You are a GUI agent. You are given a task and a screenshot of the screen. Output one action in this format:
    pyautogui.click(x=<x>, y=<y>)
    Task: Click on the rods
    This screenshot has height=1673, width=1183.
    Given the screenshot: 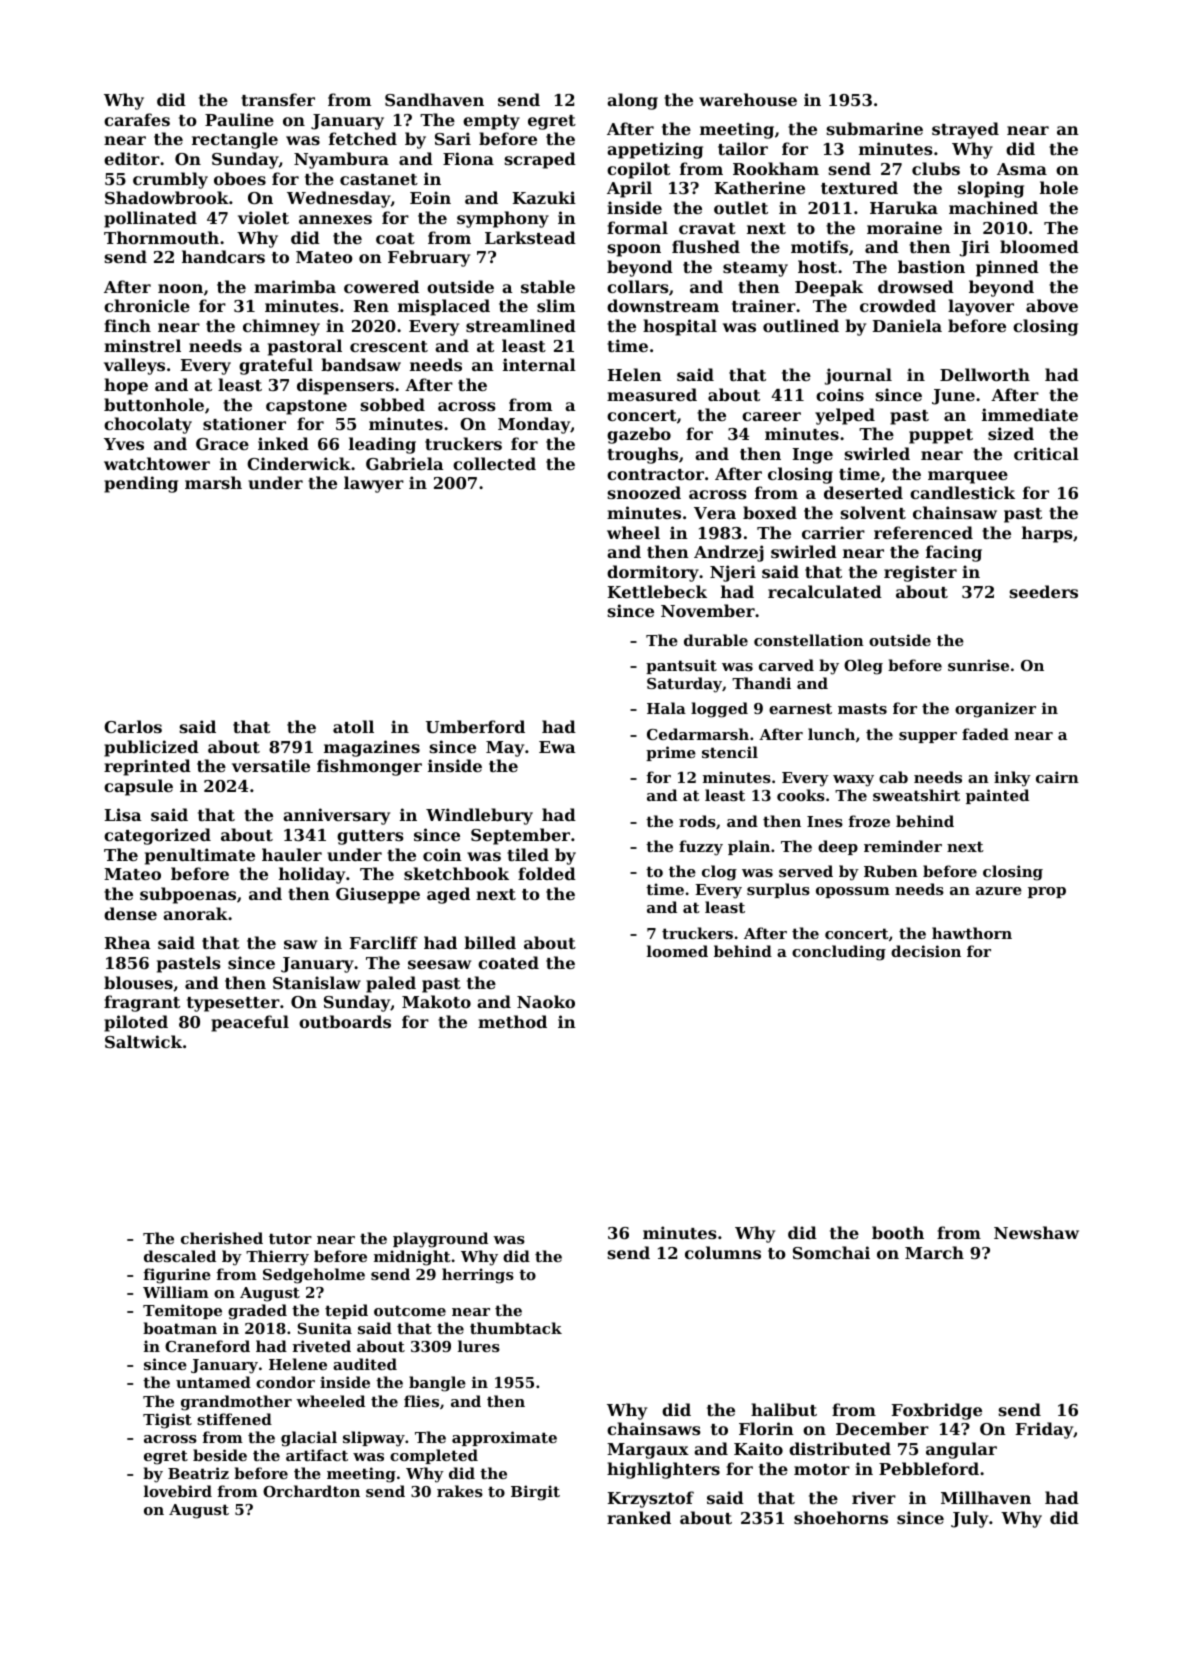 What is the action you would take?
    pyautogui.click(x=697, y=821)
